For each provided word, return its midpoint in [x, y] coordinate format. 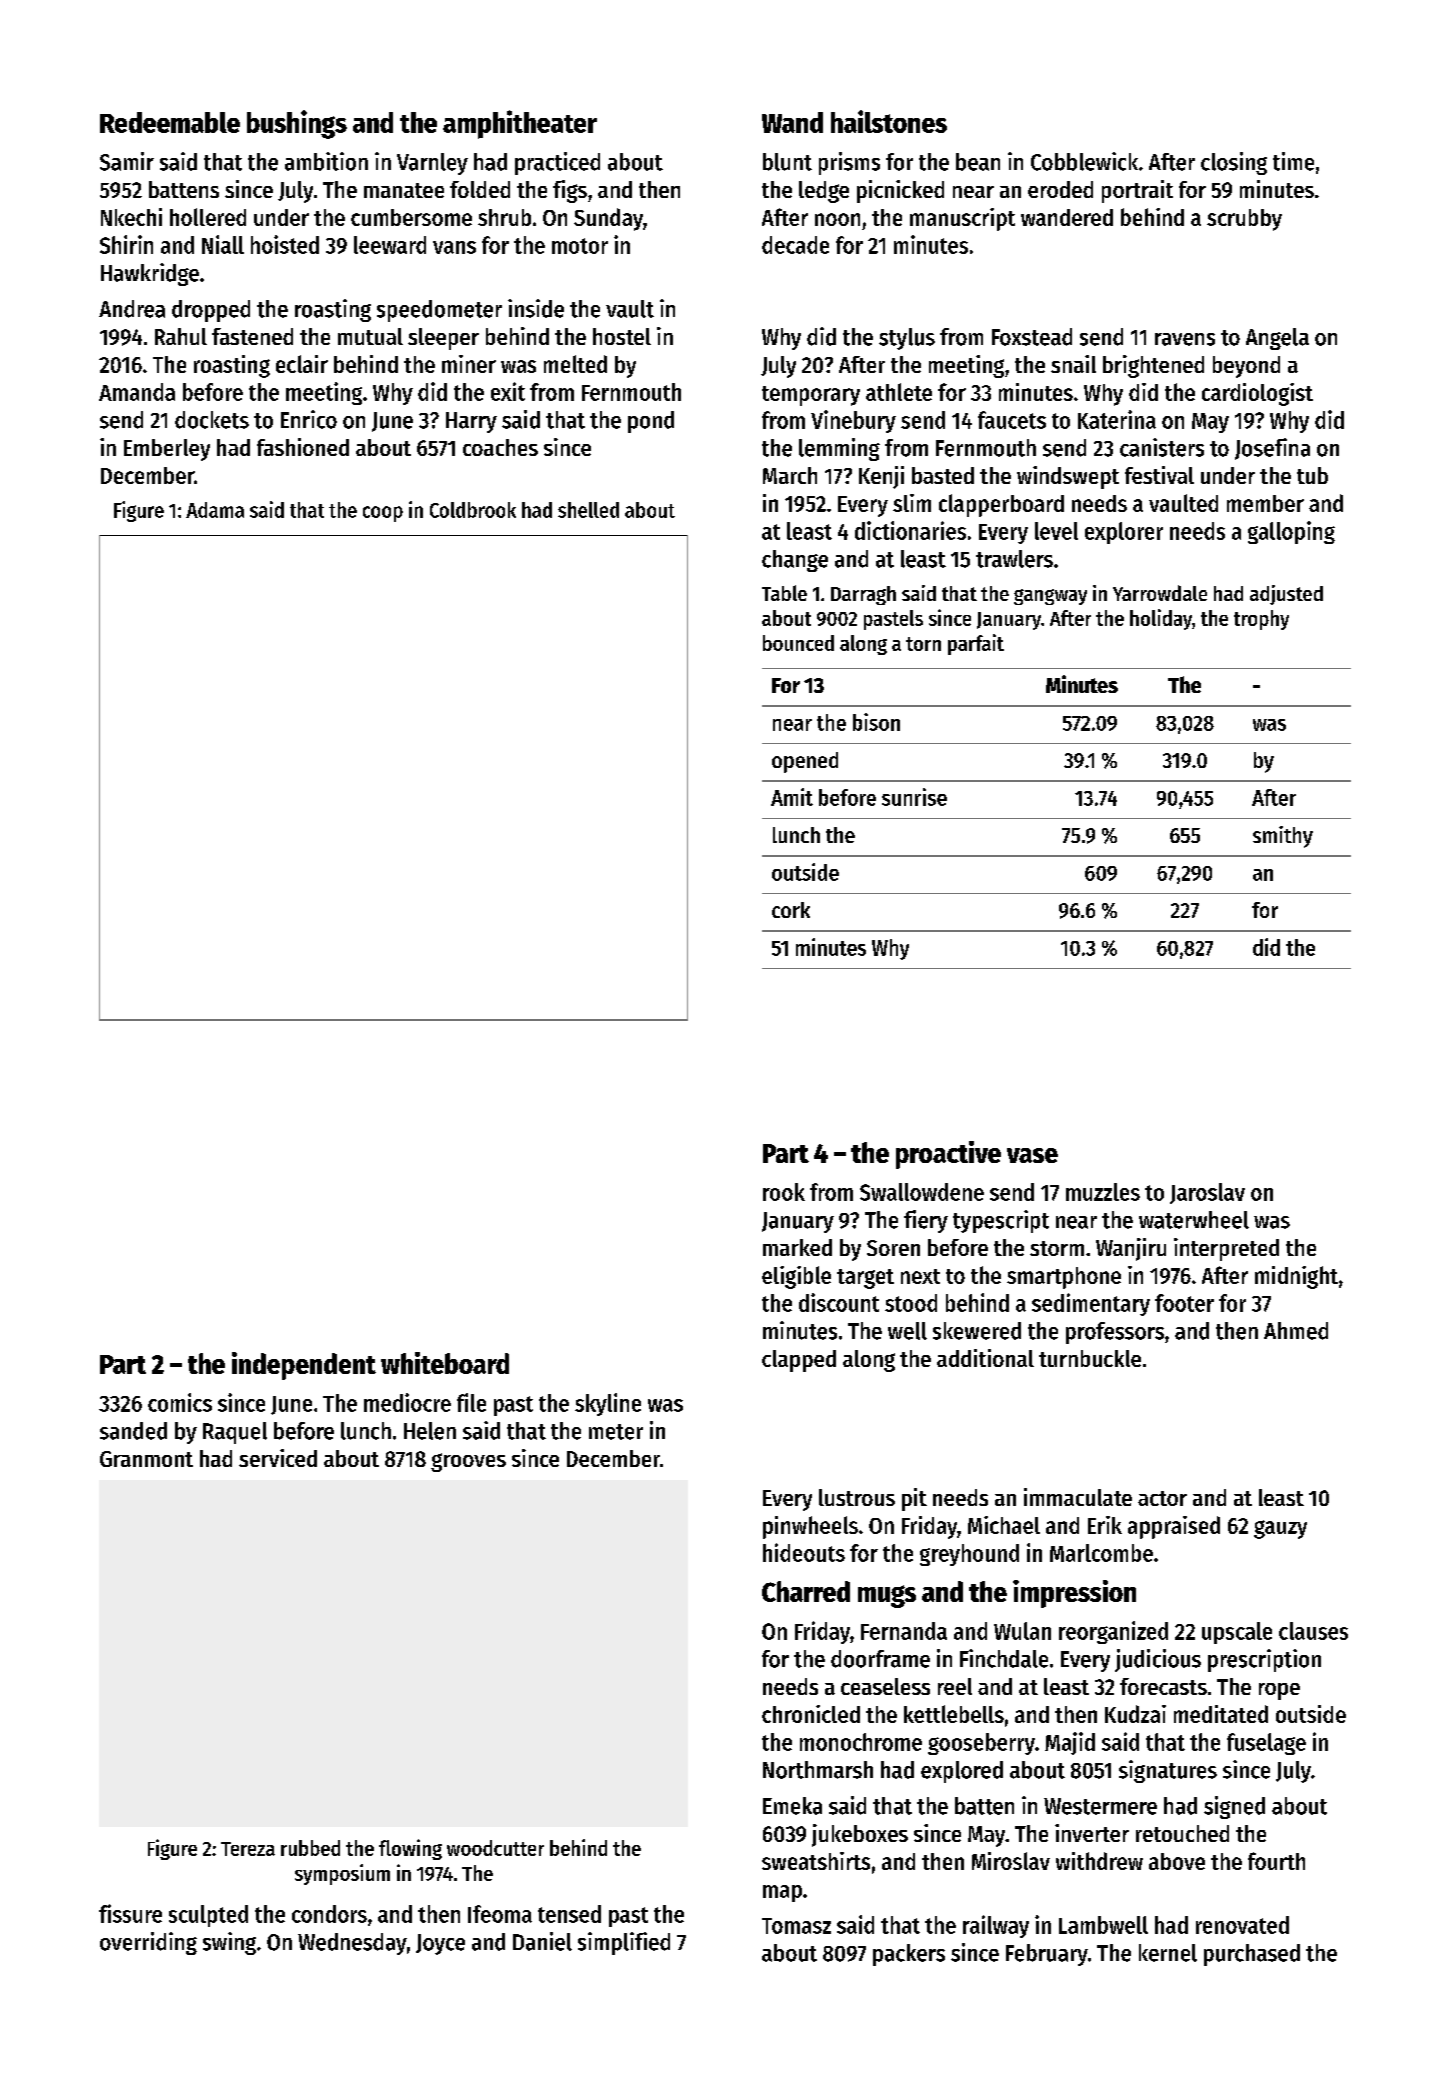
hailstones [889, 121]
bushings [297, 124]
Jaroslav [1207, 1193]
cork [791, 910]
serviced [278, 1458]
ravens [1185, 339]
